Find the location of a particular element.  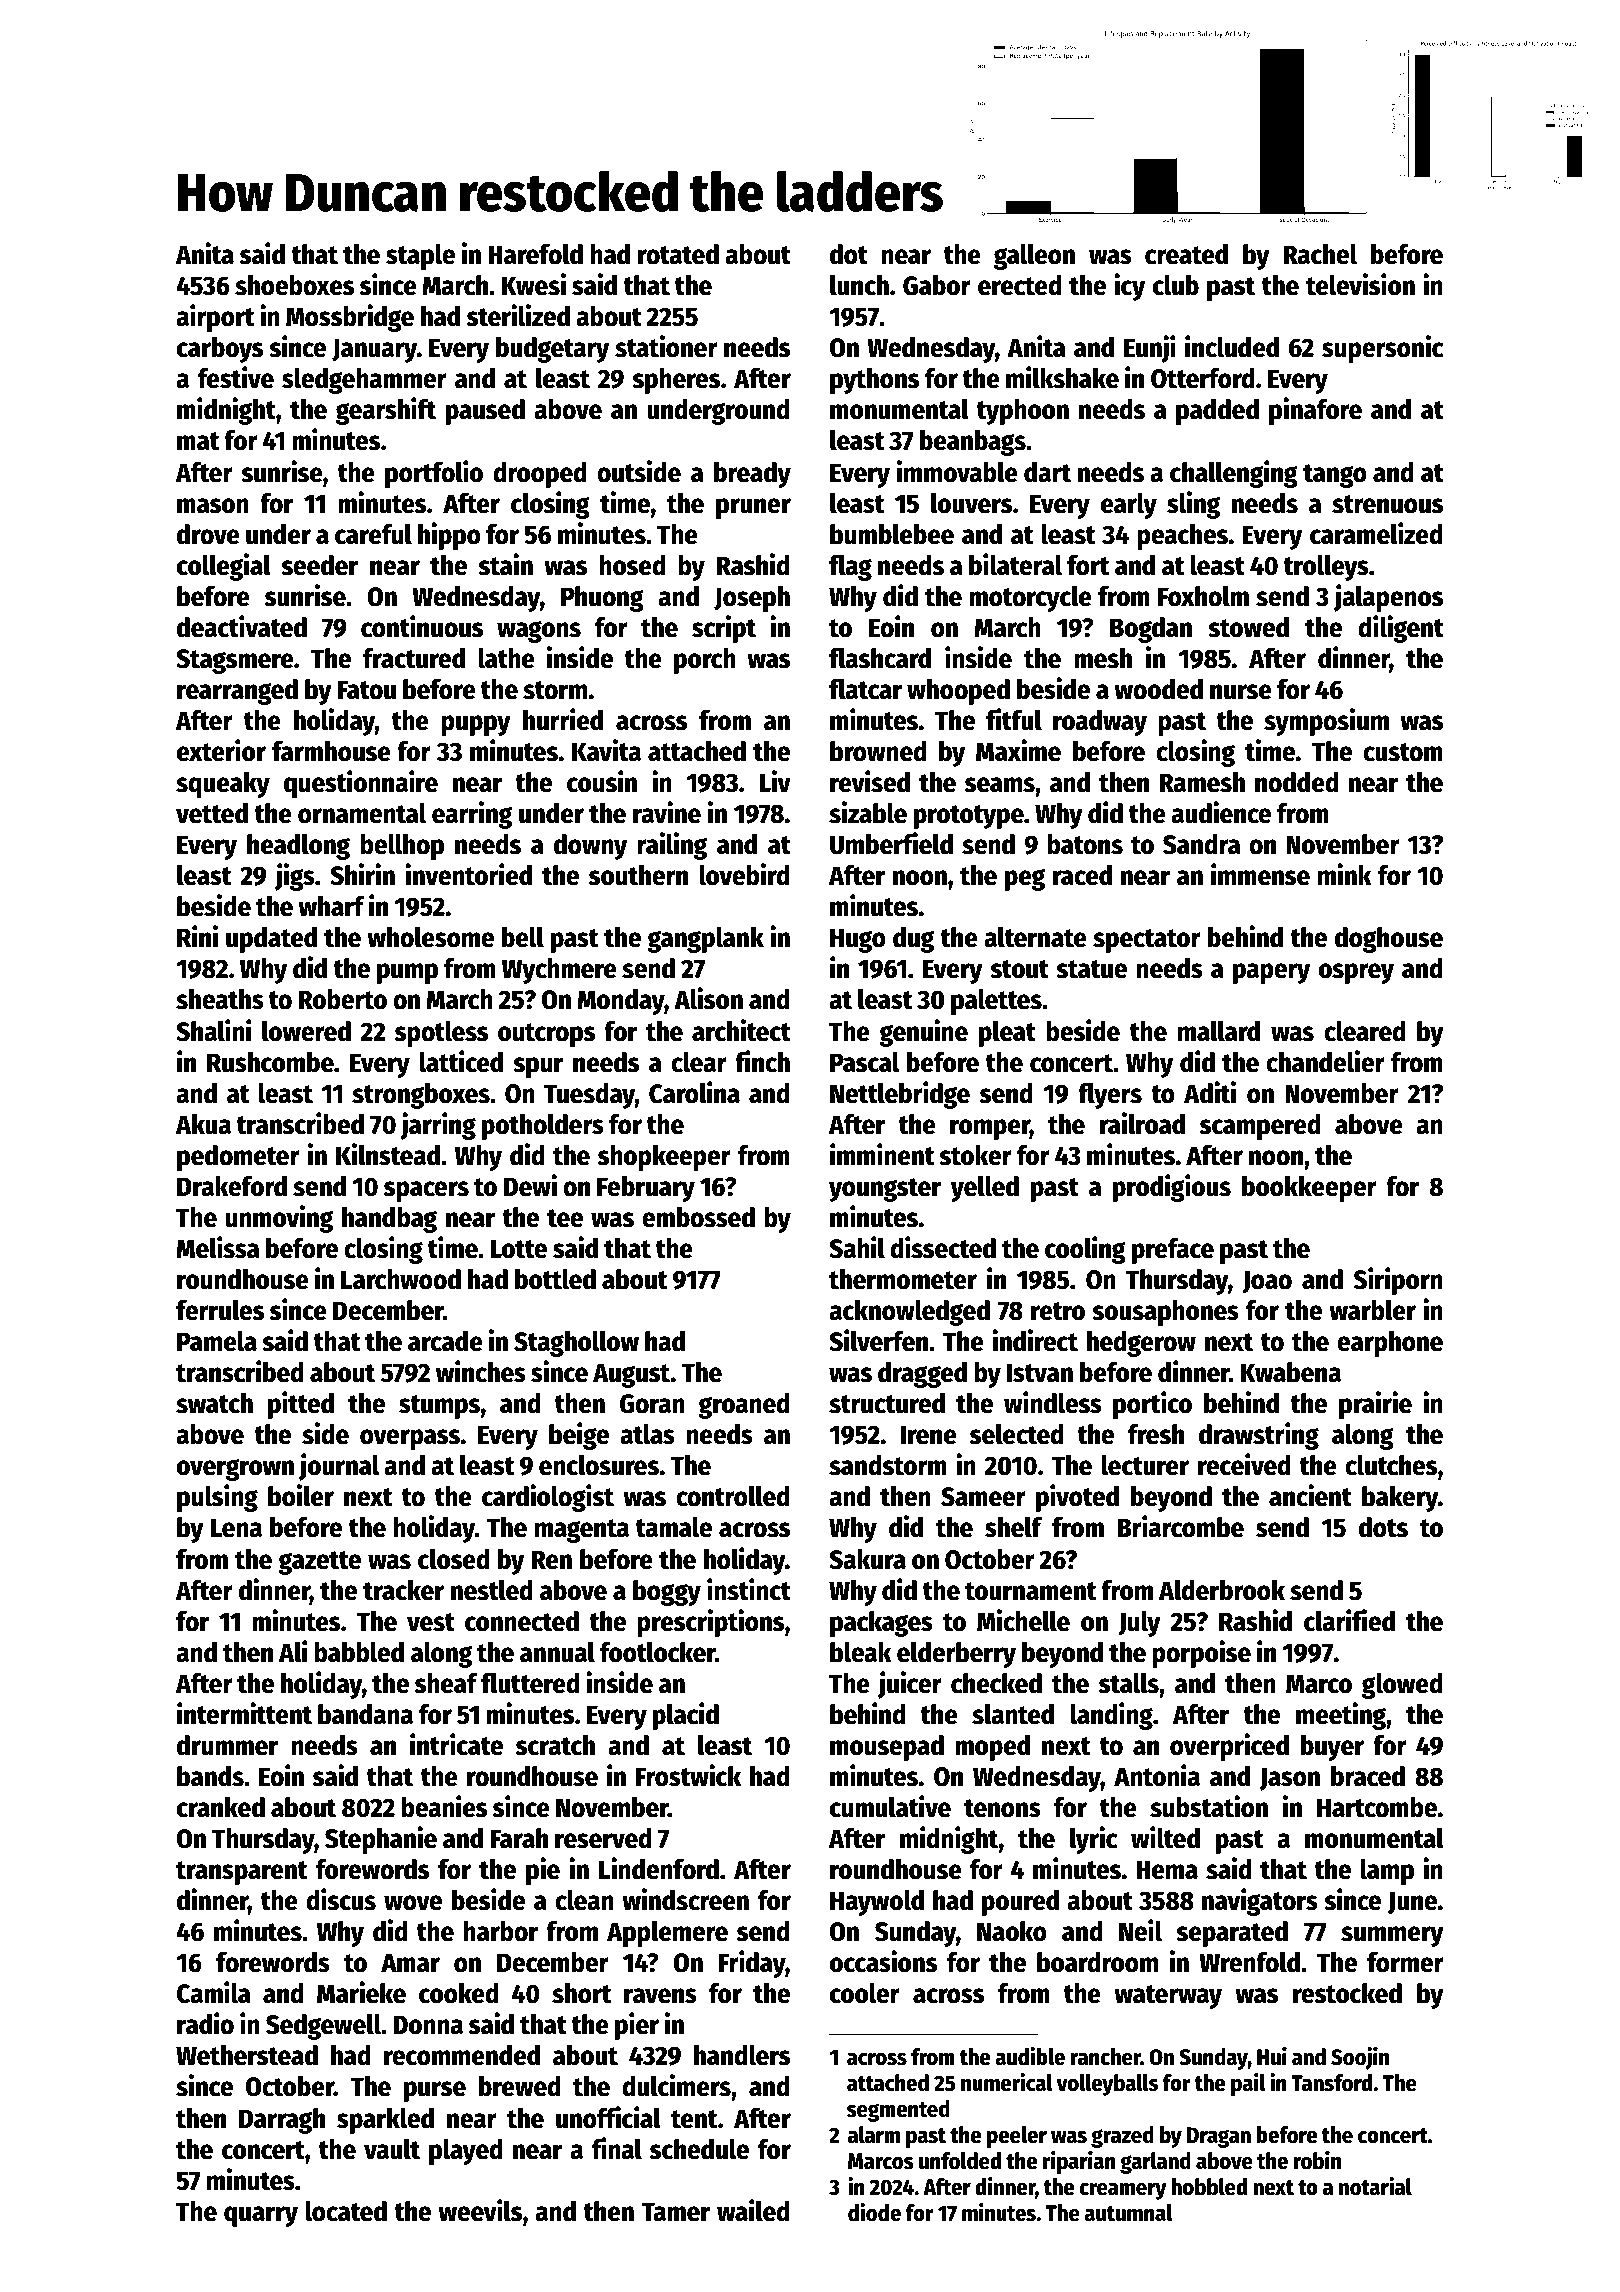

Gabor is located at coordinates (937, 285).
